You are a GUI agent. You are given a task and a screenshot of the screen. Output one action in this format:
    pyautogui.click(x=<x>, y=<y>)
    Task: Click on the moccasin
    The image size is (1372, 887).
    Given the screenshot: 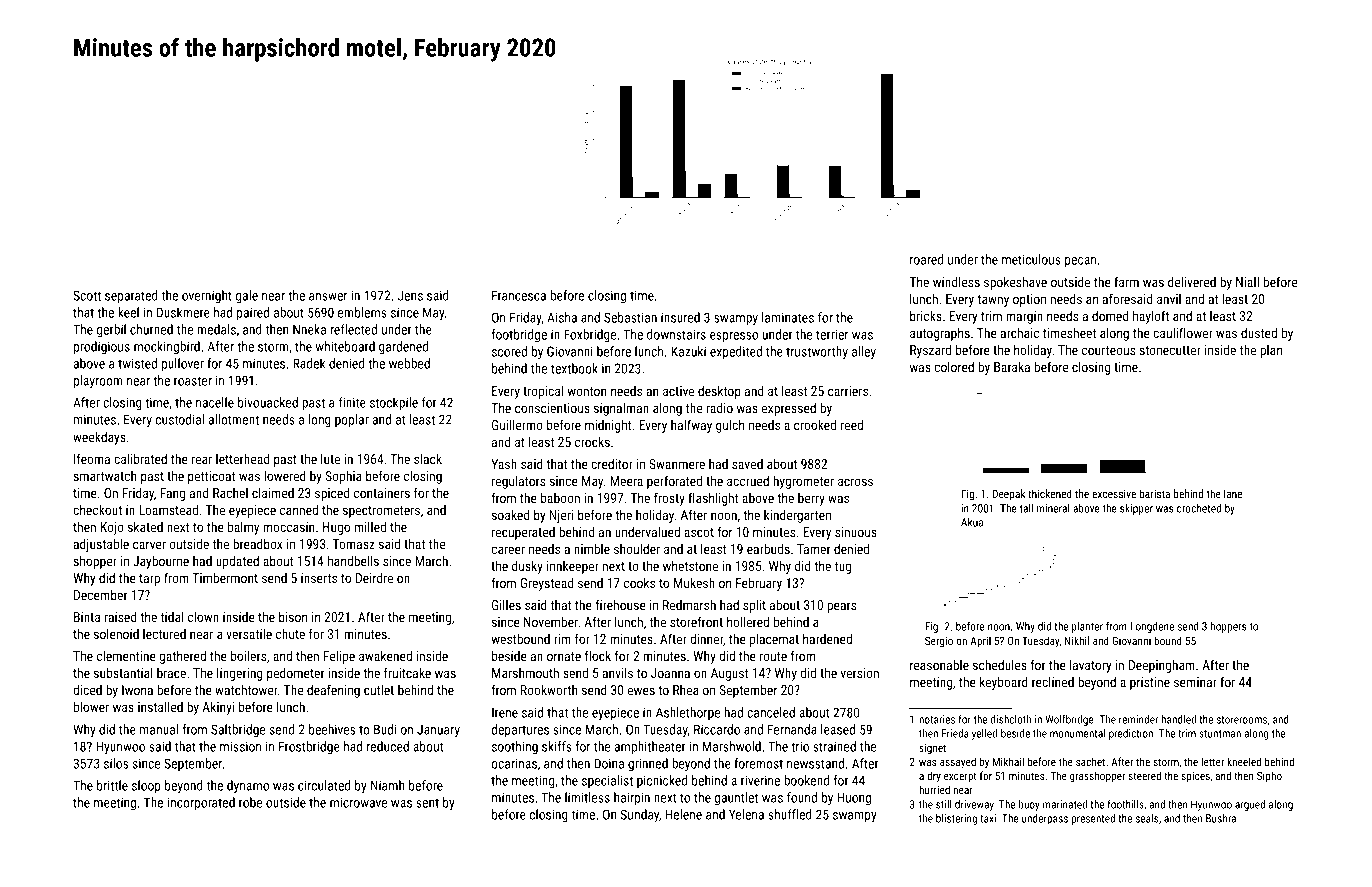 What is the action you would take?
    pyautogui.click(x=289, y=527)
